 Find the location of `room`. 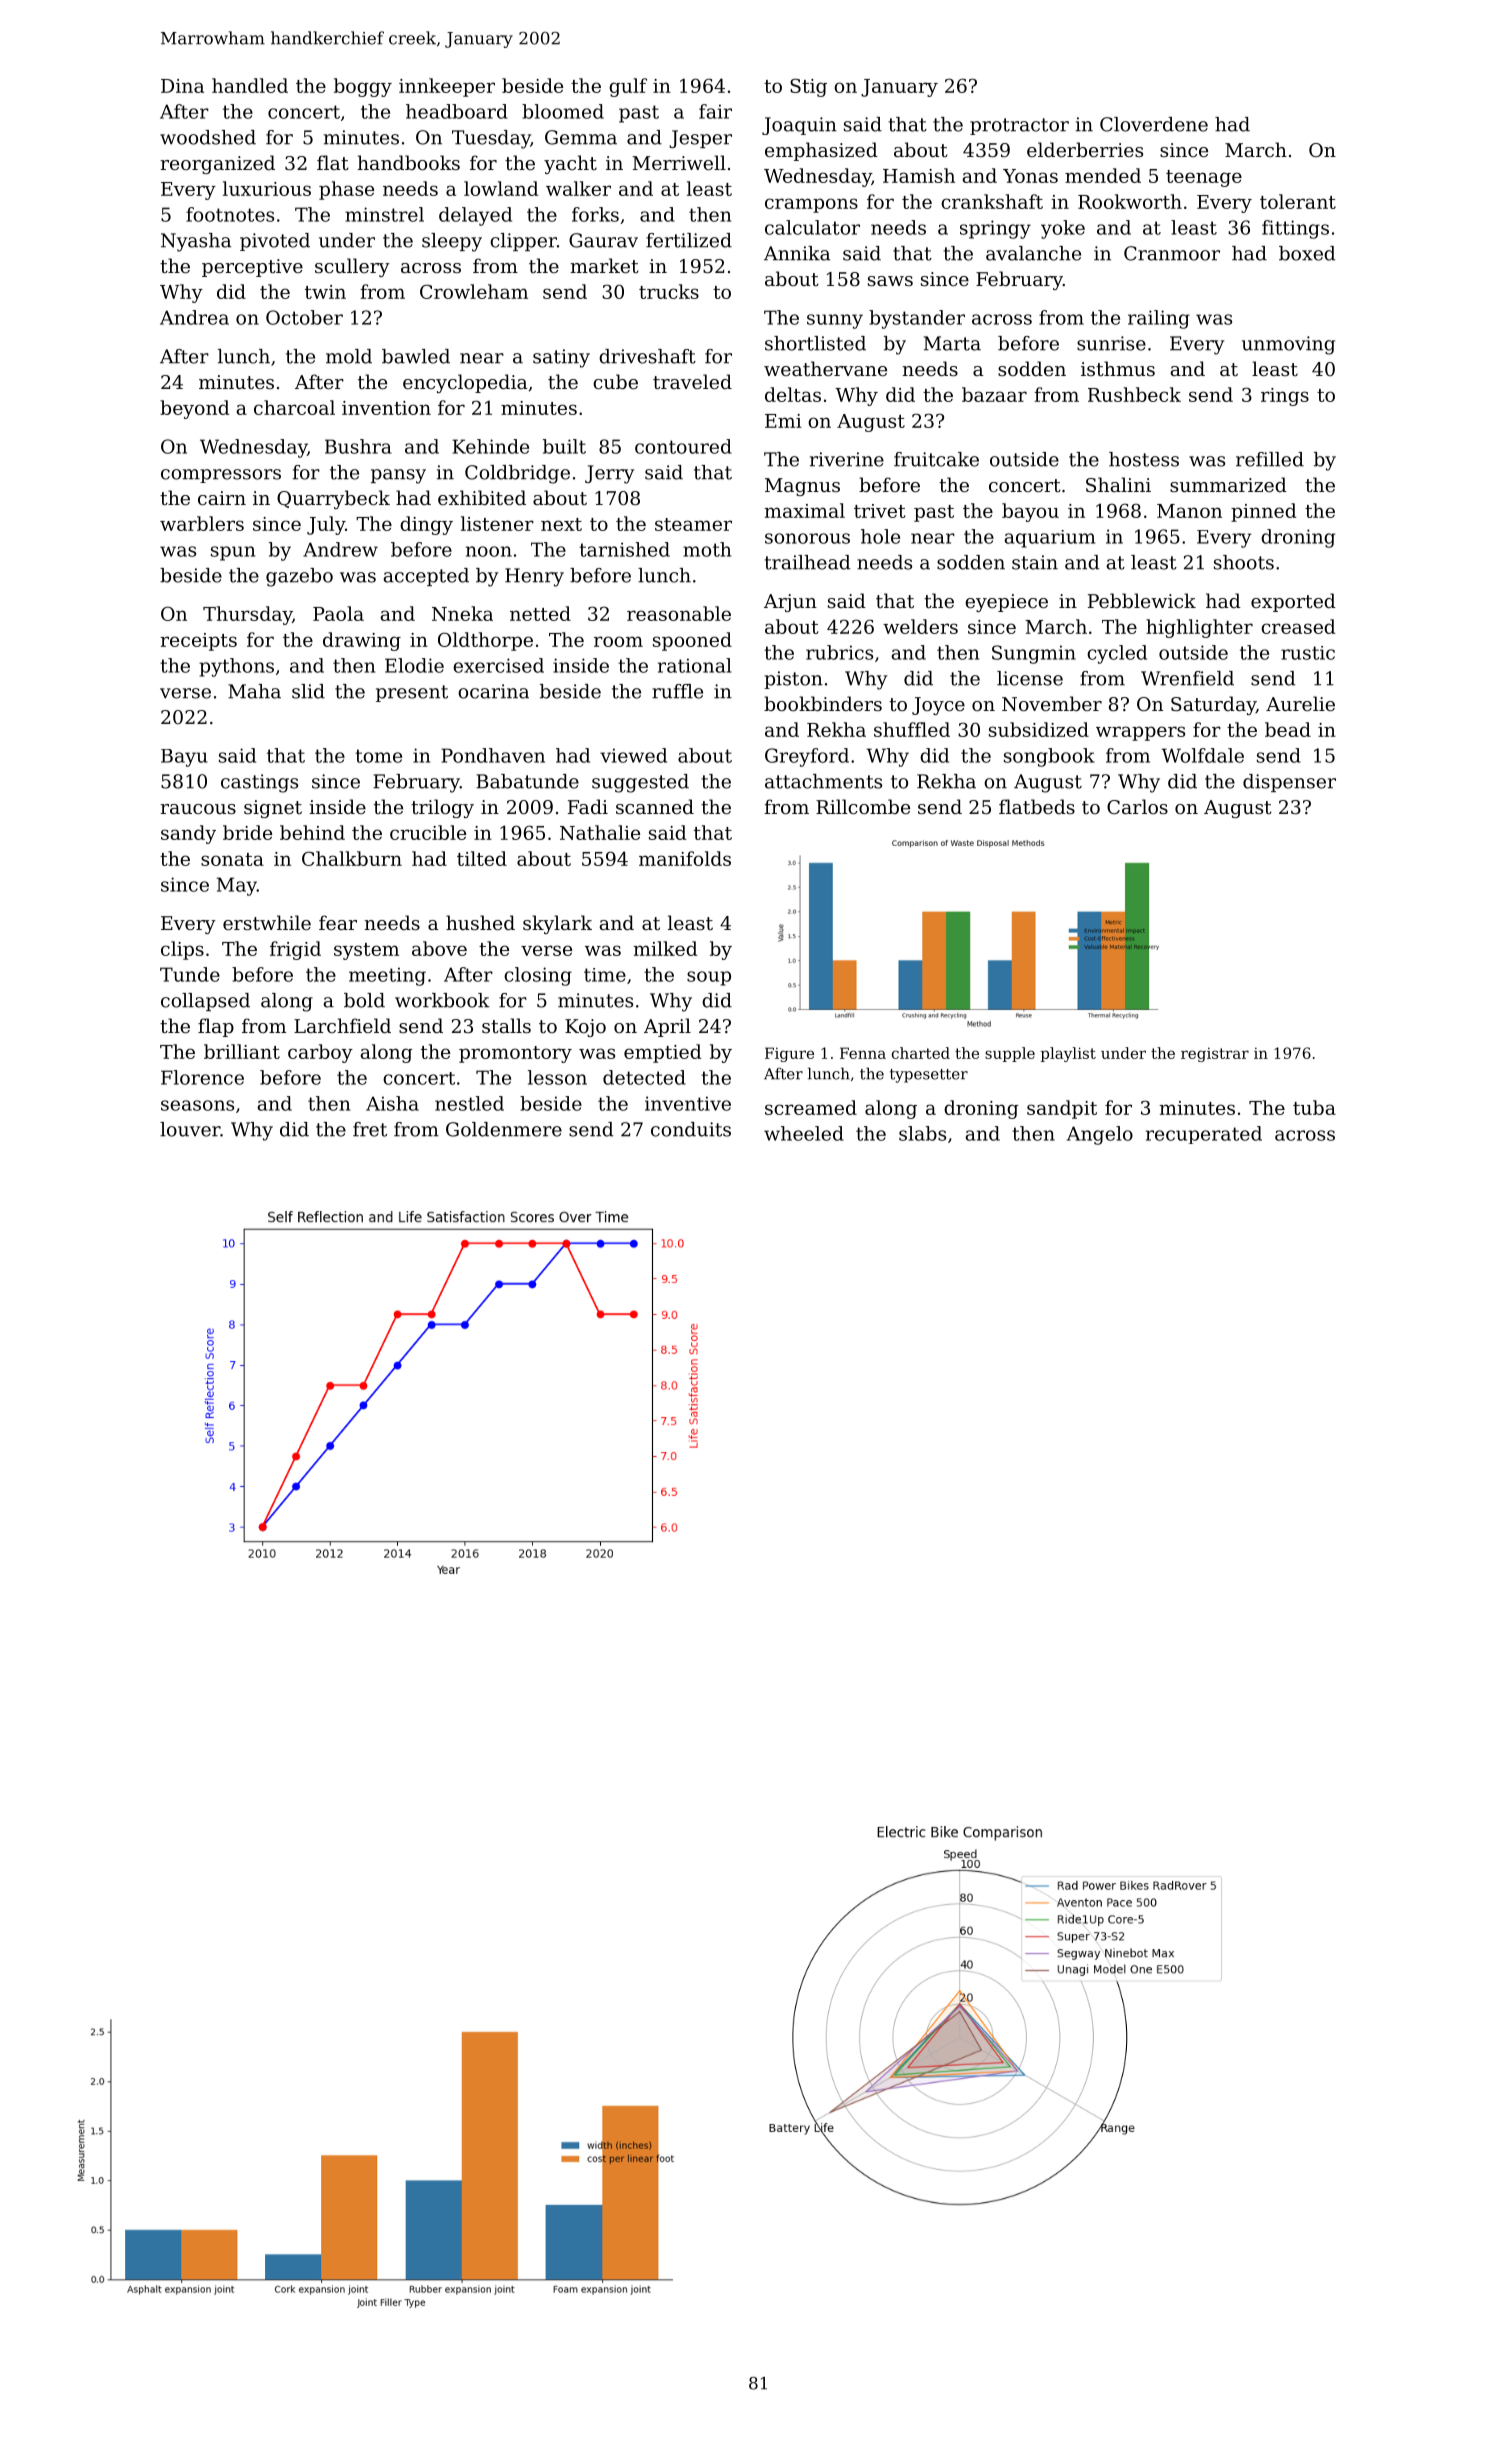

room is located at coordinates (618, 641).
